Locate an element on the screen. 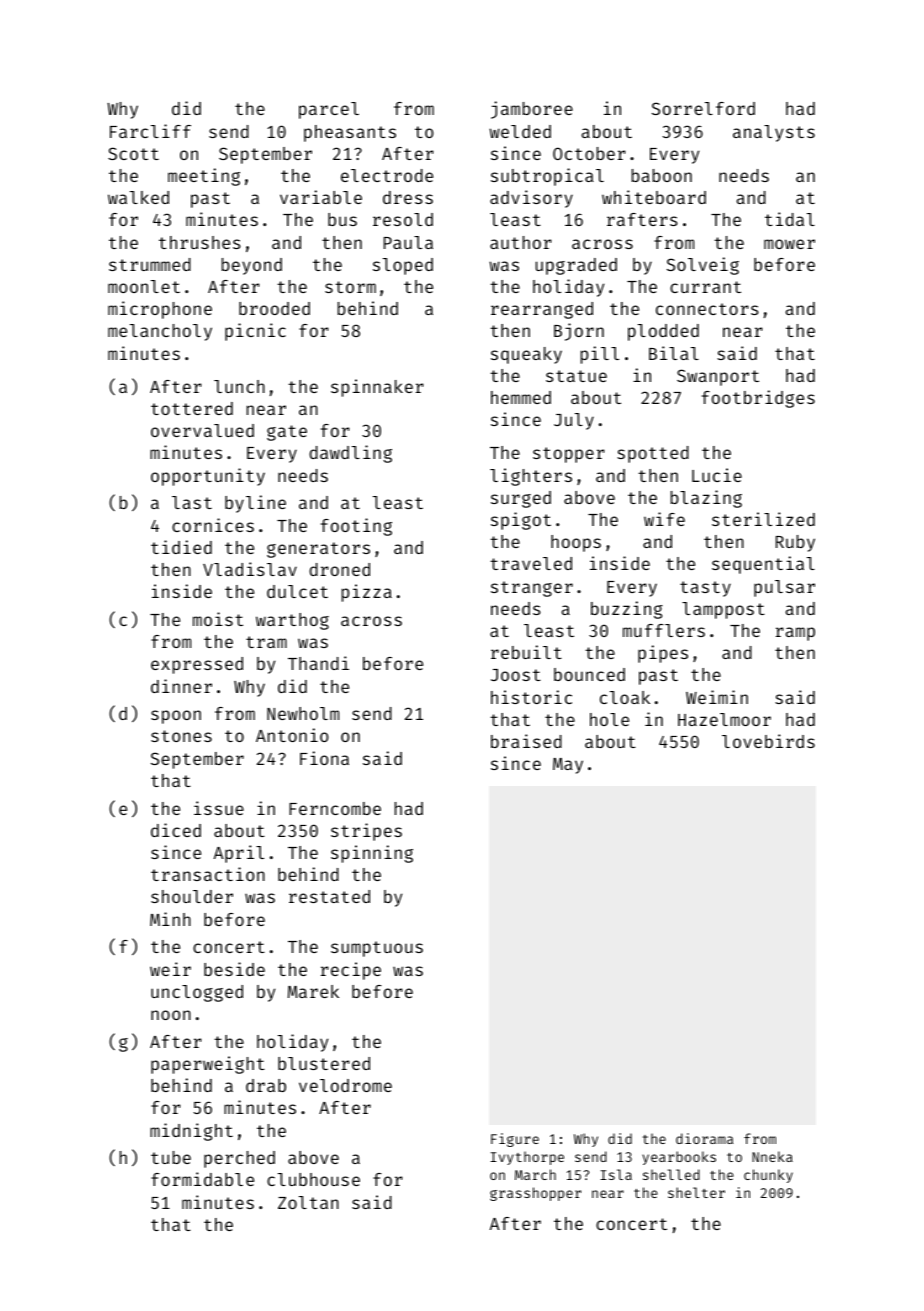  jamboree is located at coordinates (532, 110).
